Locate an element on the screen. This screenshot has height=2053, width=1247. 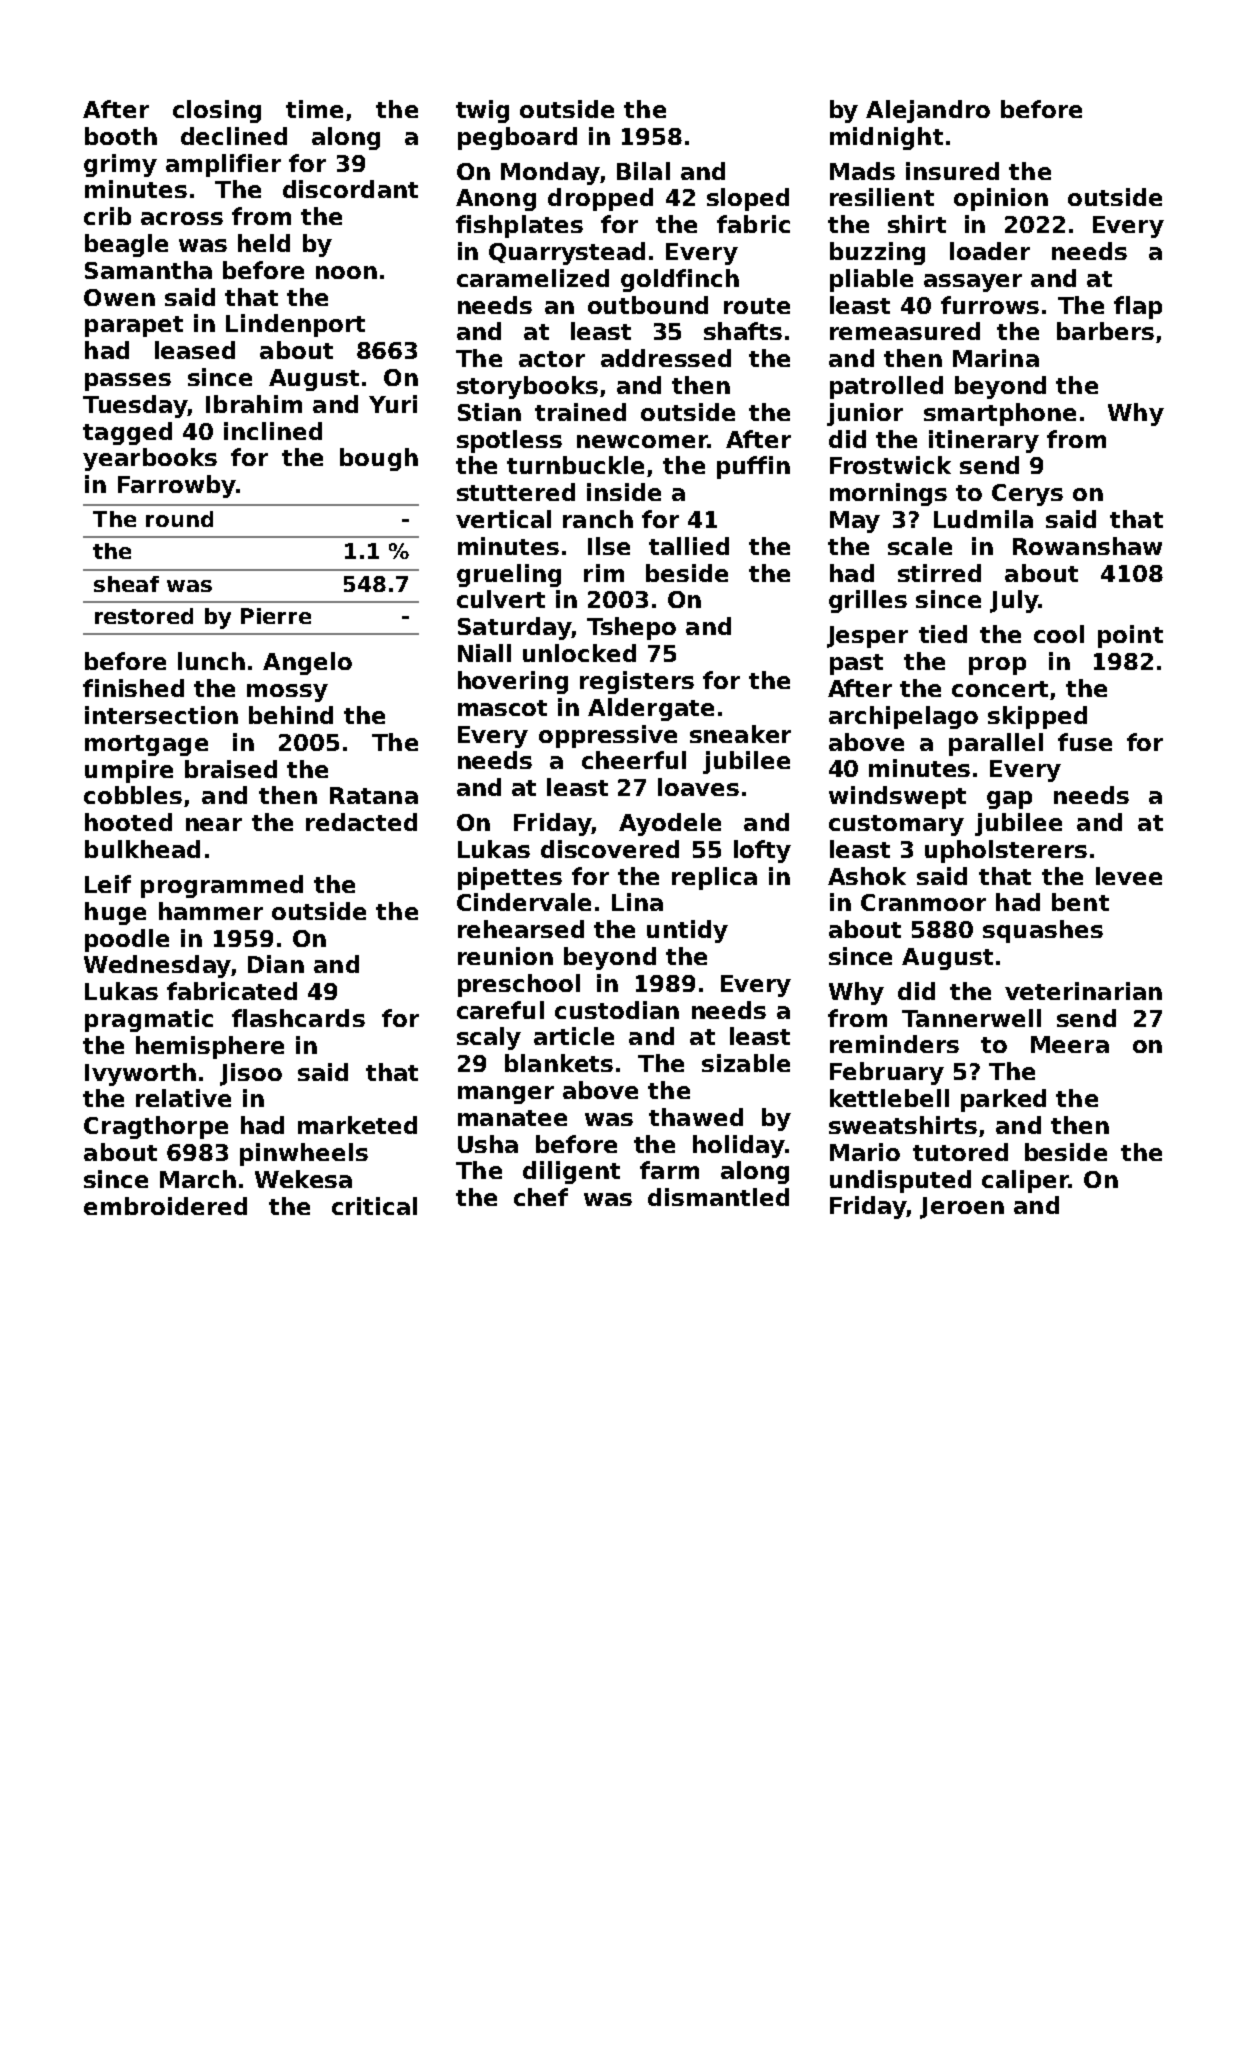
closing is located at coordinates (217, 111).
